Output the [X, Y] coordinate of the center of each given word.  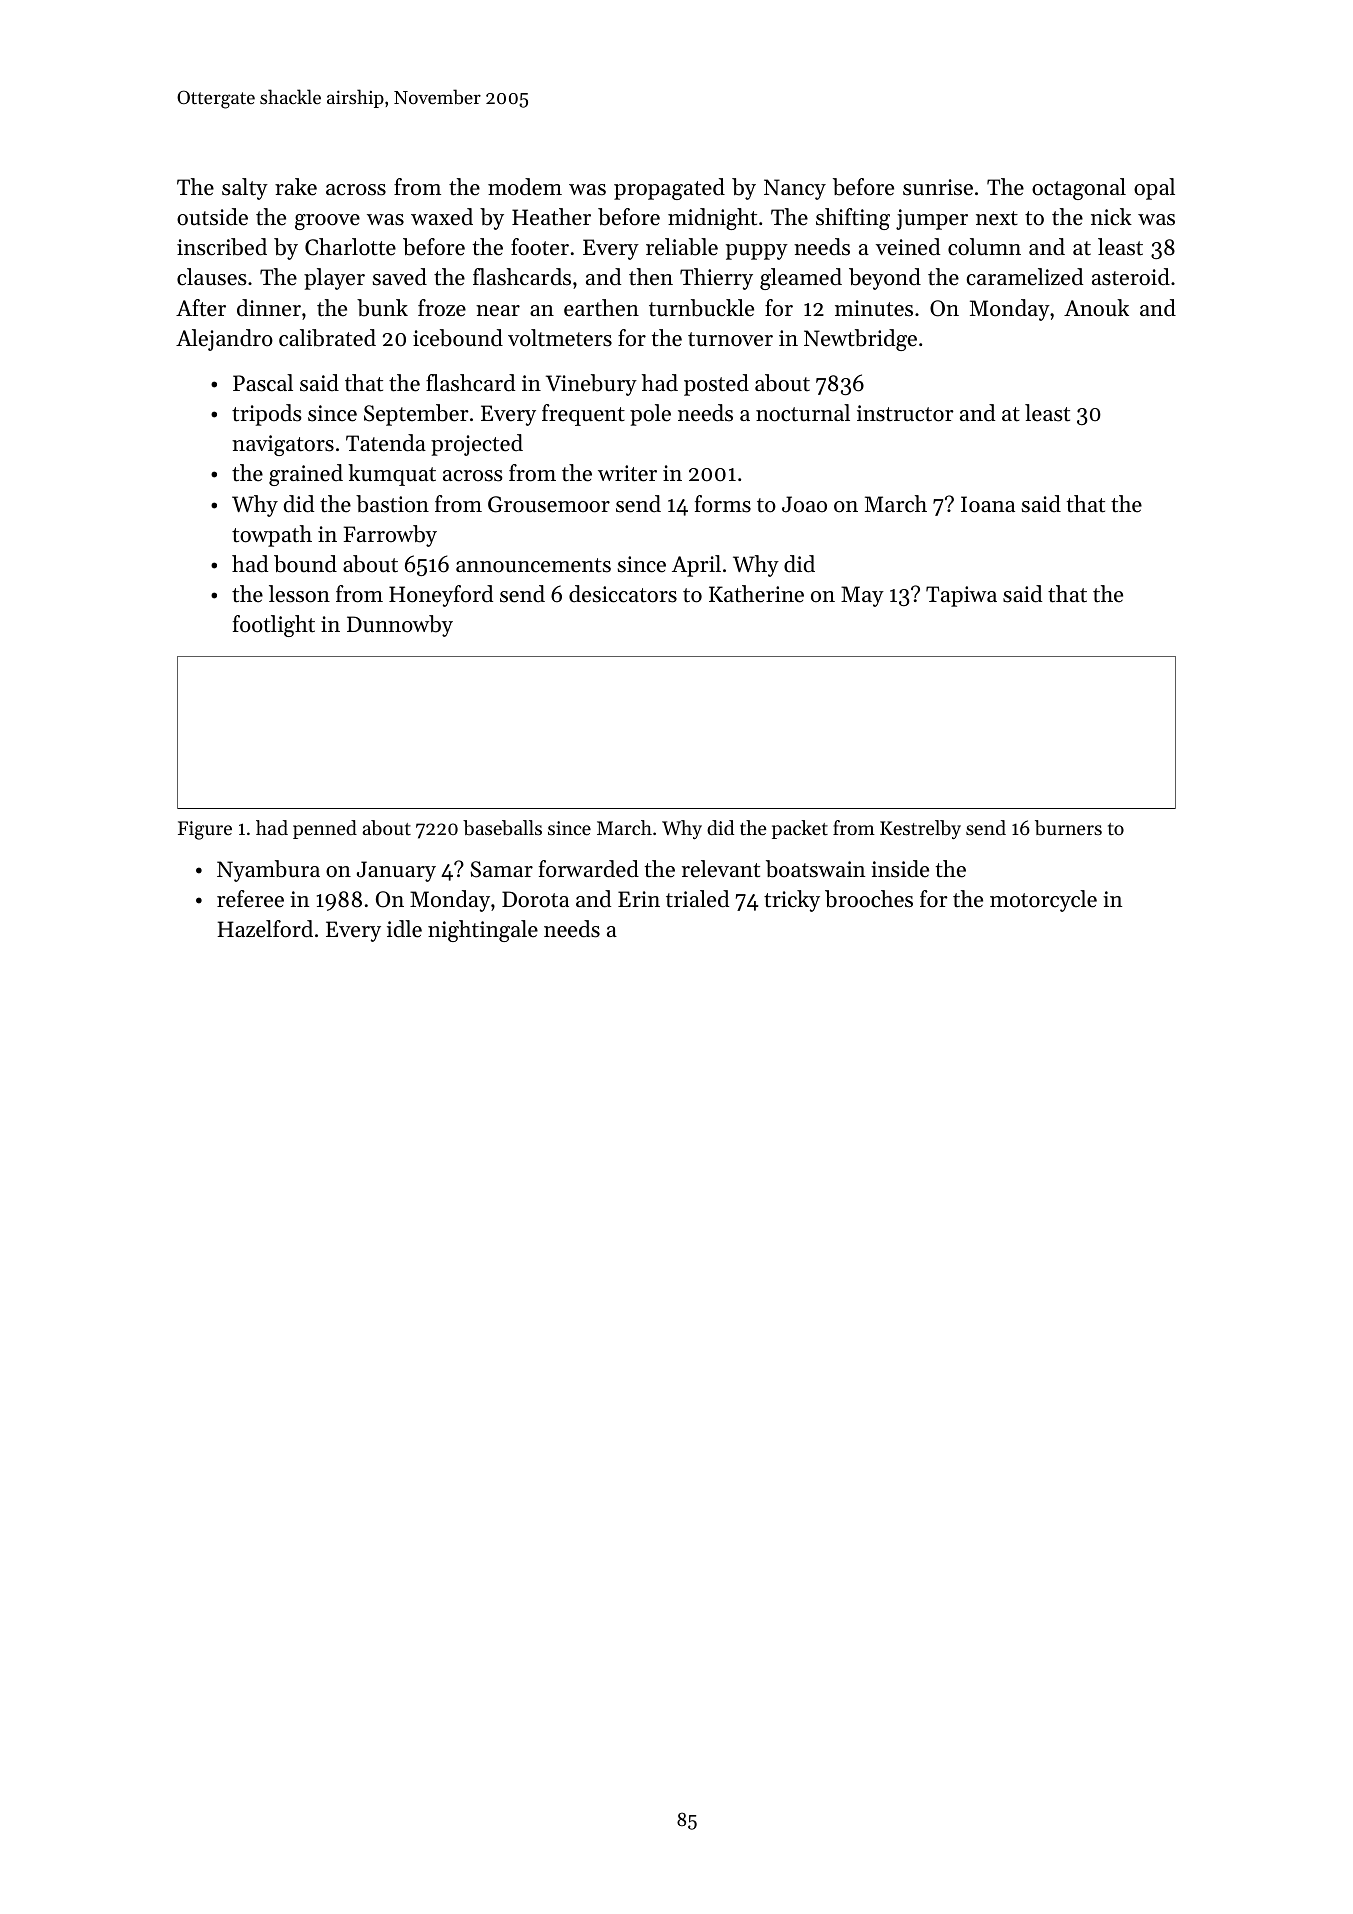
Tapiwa [961, 596]
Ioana [988, 504]
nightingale [483, 931]
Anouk [1096, 308]
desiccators [623, 594]
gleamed [801, 279]
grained [306, 475]
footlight [274, 626]
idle [404, 929]
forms [723, 504]
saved [400, 277]
